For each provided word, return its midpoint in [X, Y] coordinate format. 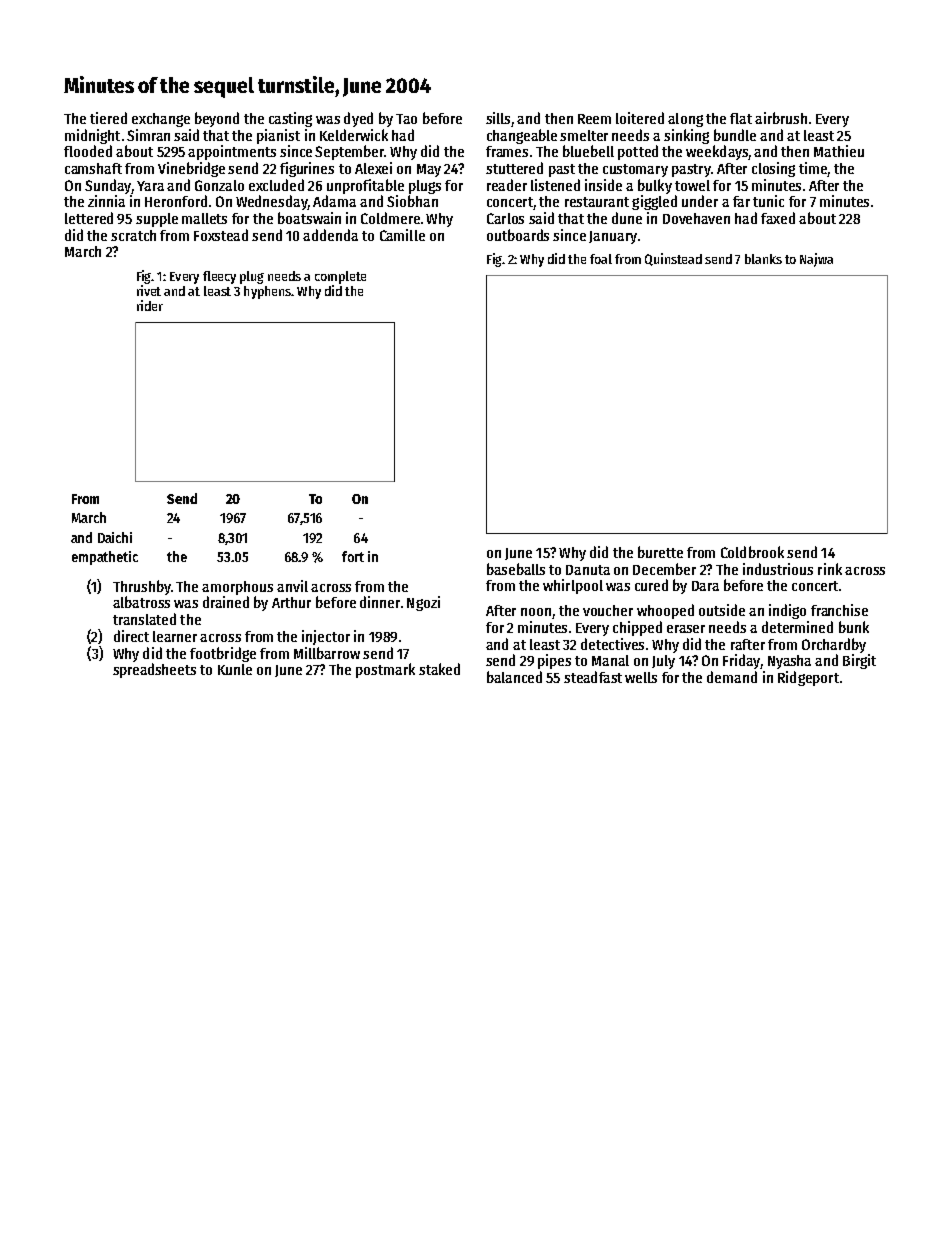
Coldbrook [752, 552]
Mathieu [839, 151]
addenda [330, 235]
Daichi [115, 537]
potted [638, 152]
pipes [554, 661]
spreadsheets [154, 670]
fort [353, 556]
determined [797, 627]
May [429, 170]
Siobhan [412, 201]
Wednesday [272, 202]
